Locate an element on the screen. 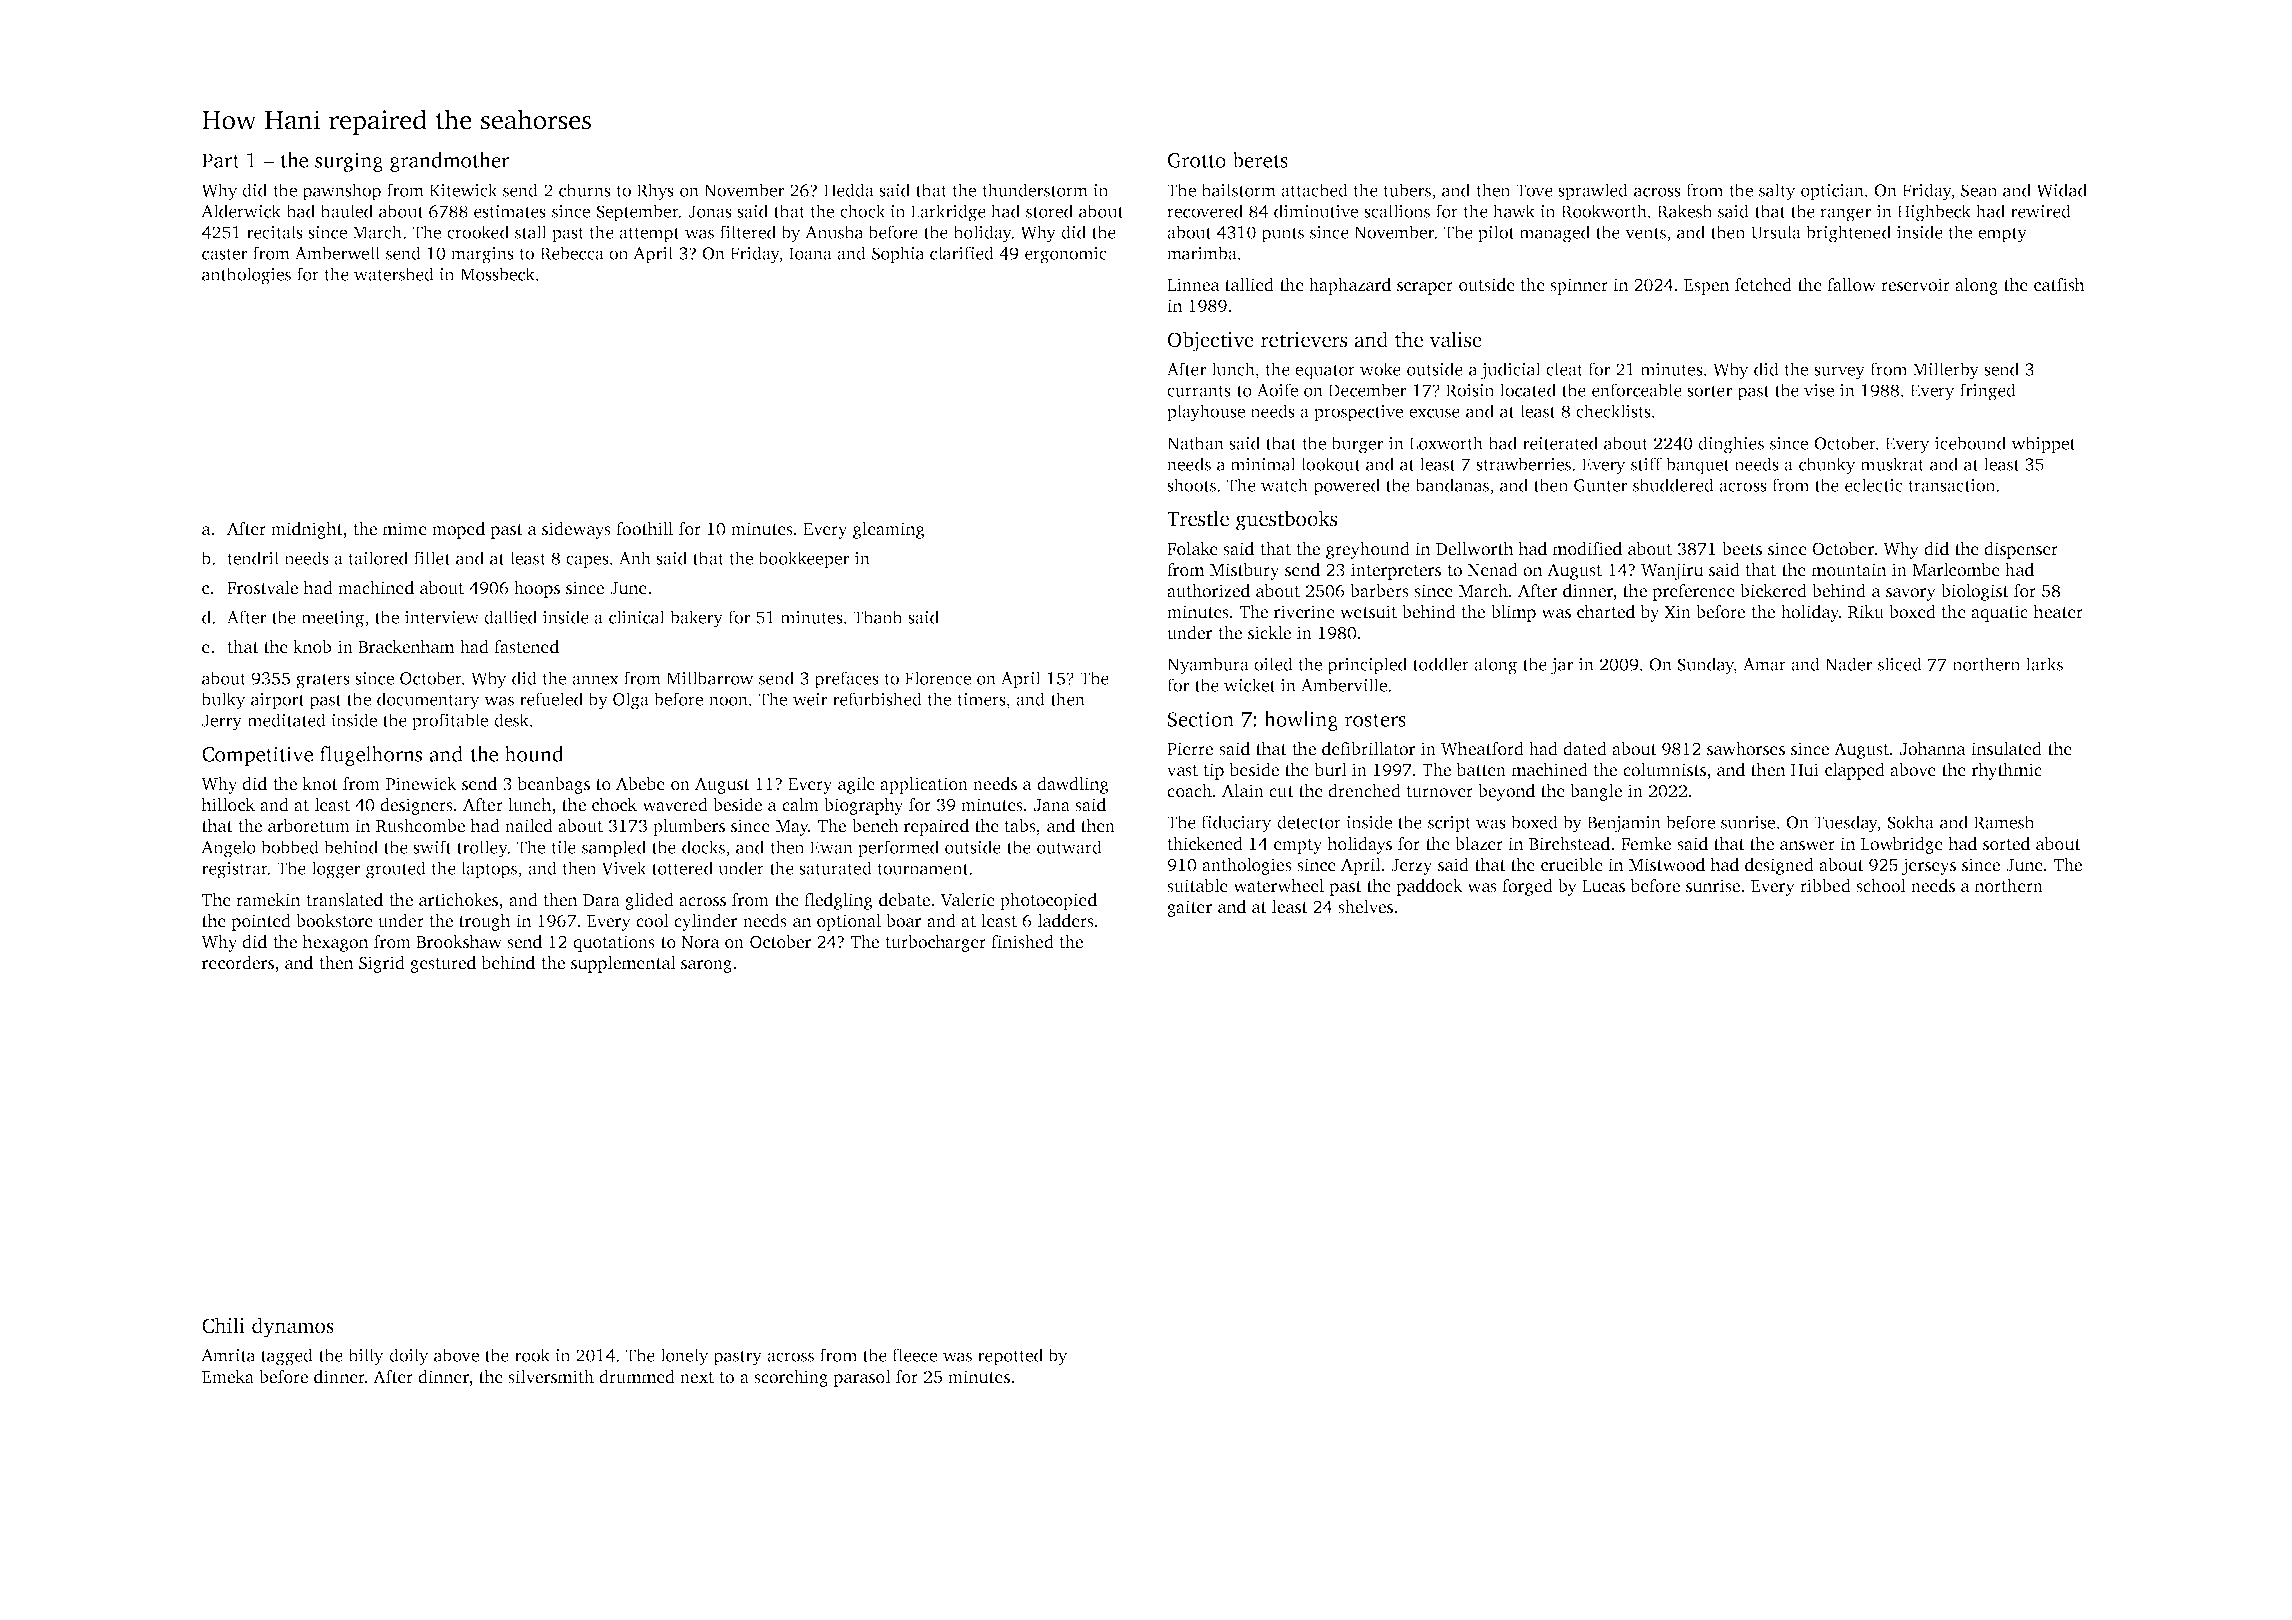  waterwheel is located at coordinates (1278, 886).
